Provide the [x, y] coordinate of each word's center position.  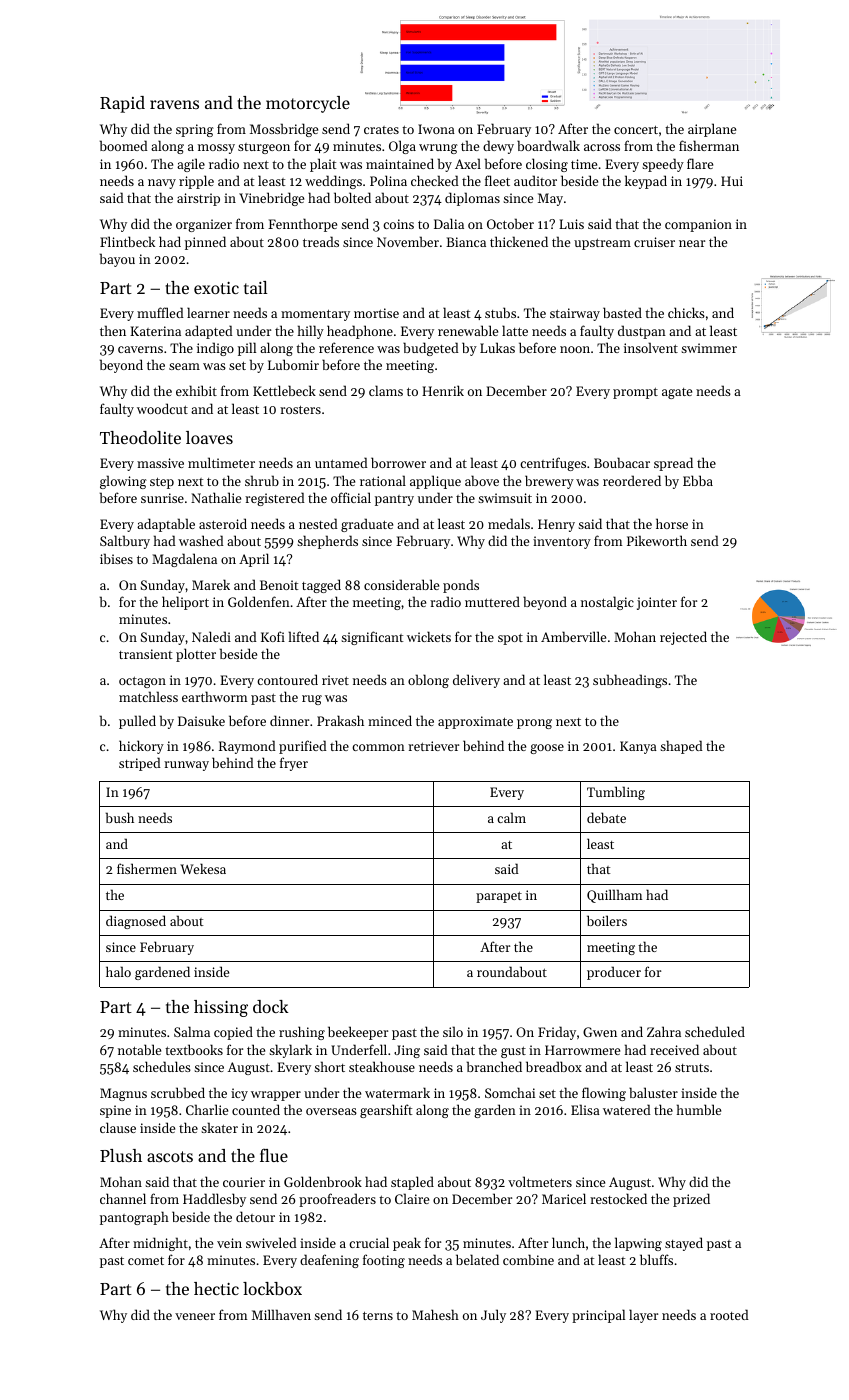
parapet [499, 897]
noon [575, 349]
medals [509, 523]
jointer [657, 603]
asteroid [223, 523]
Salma [192, 1031]
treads [321, 241]
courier [244, 1182]
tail [256, 287]
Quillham [615, 896]
